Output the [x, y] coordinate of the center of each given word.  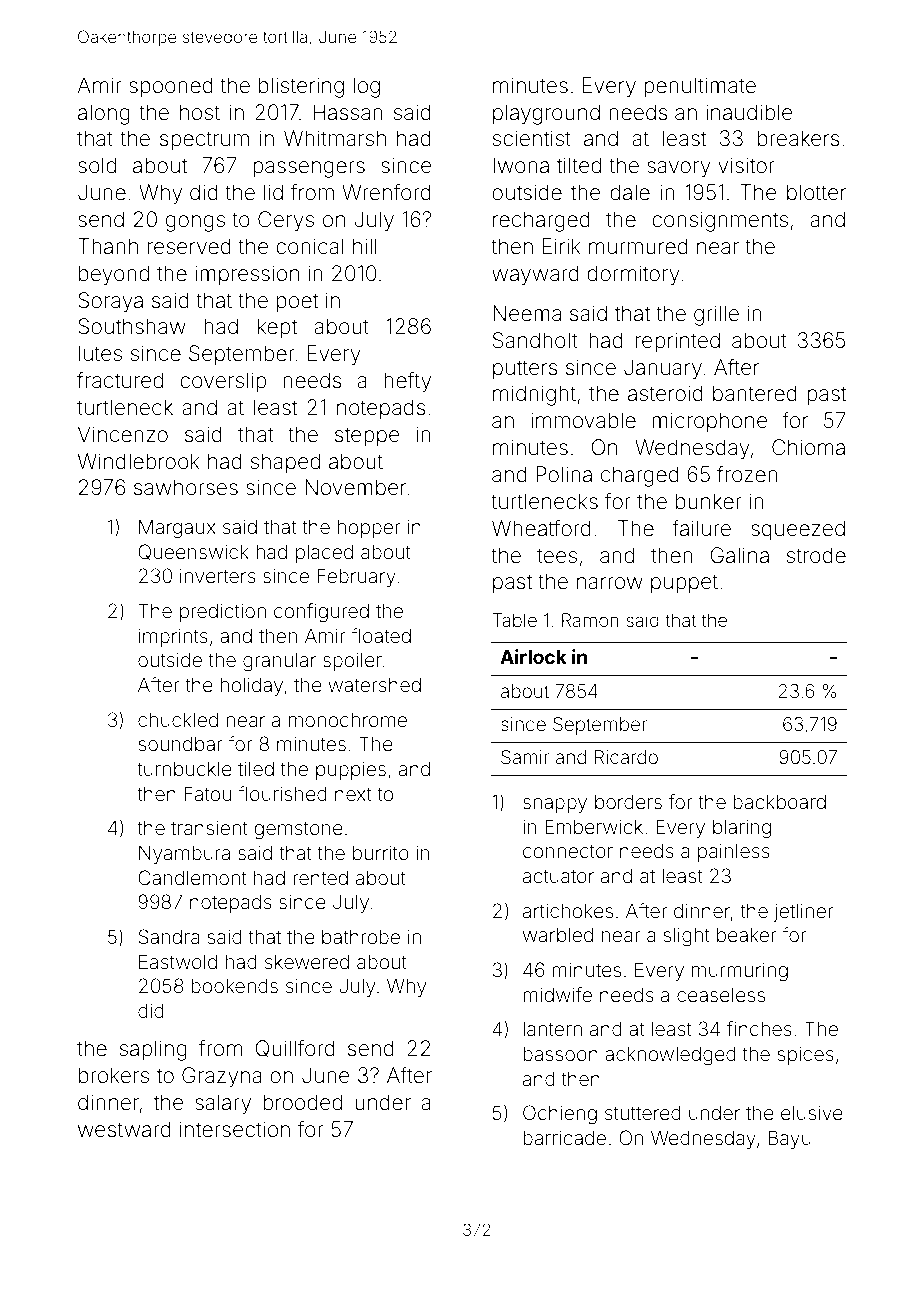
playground [546, 114]
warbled [558, 934]
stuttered [643, 1112]
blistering [301, 87]
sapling [153, 1050]
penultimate [700, 87]
